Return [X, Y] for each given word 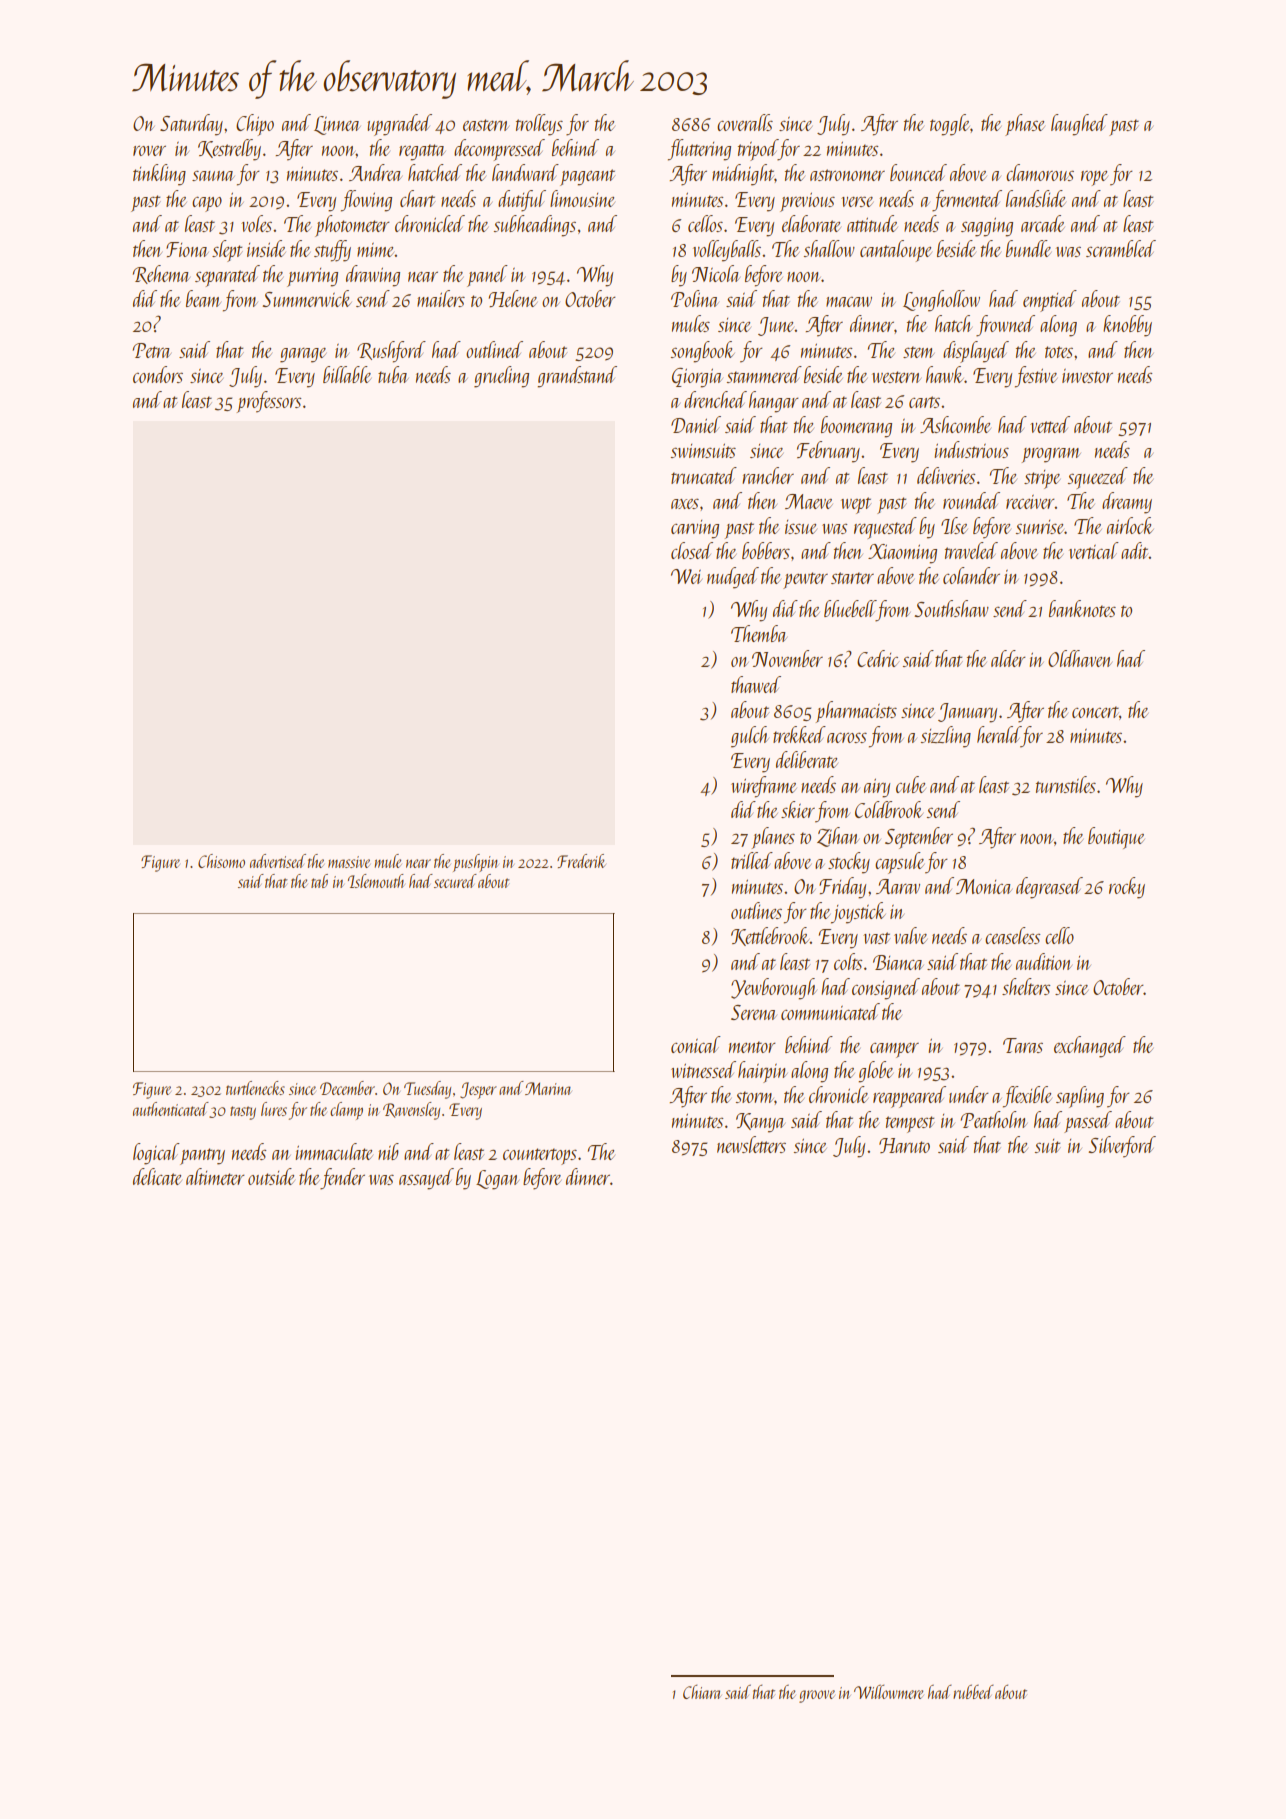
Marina [548, 1088]
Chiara [702, 1692]
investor [1087, 376]
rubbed [973, 1691]
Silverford [1122, 1147]
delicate [157, 1176]
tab [319, 881]
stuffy [332, 251]
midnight [743, 175]
